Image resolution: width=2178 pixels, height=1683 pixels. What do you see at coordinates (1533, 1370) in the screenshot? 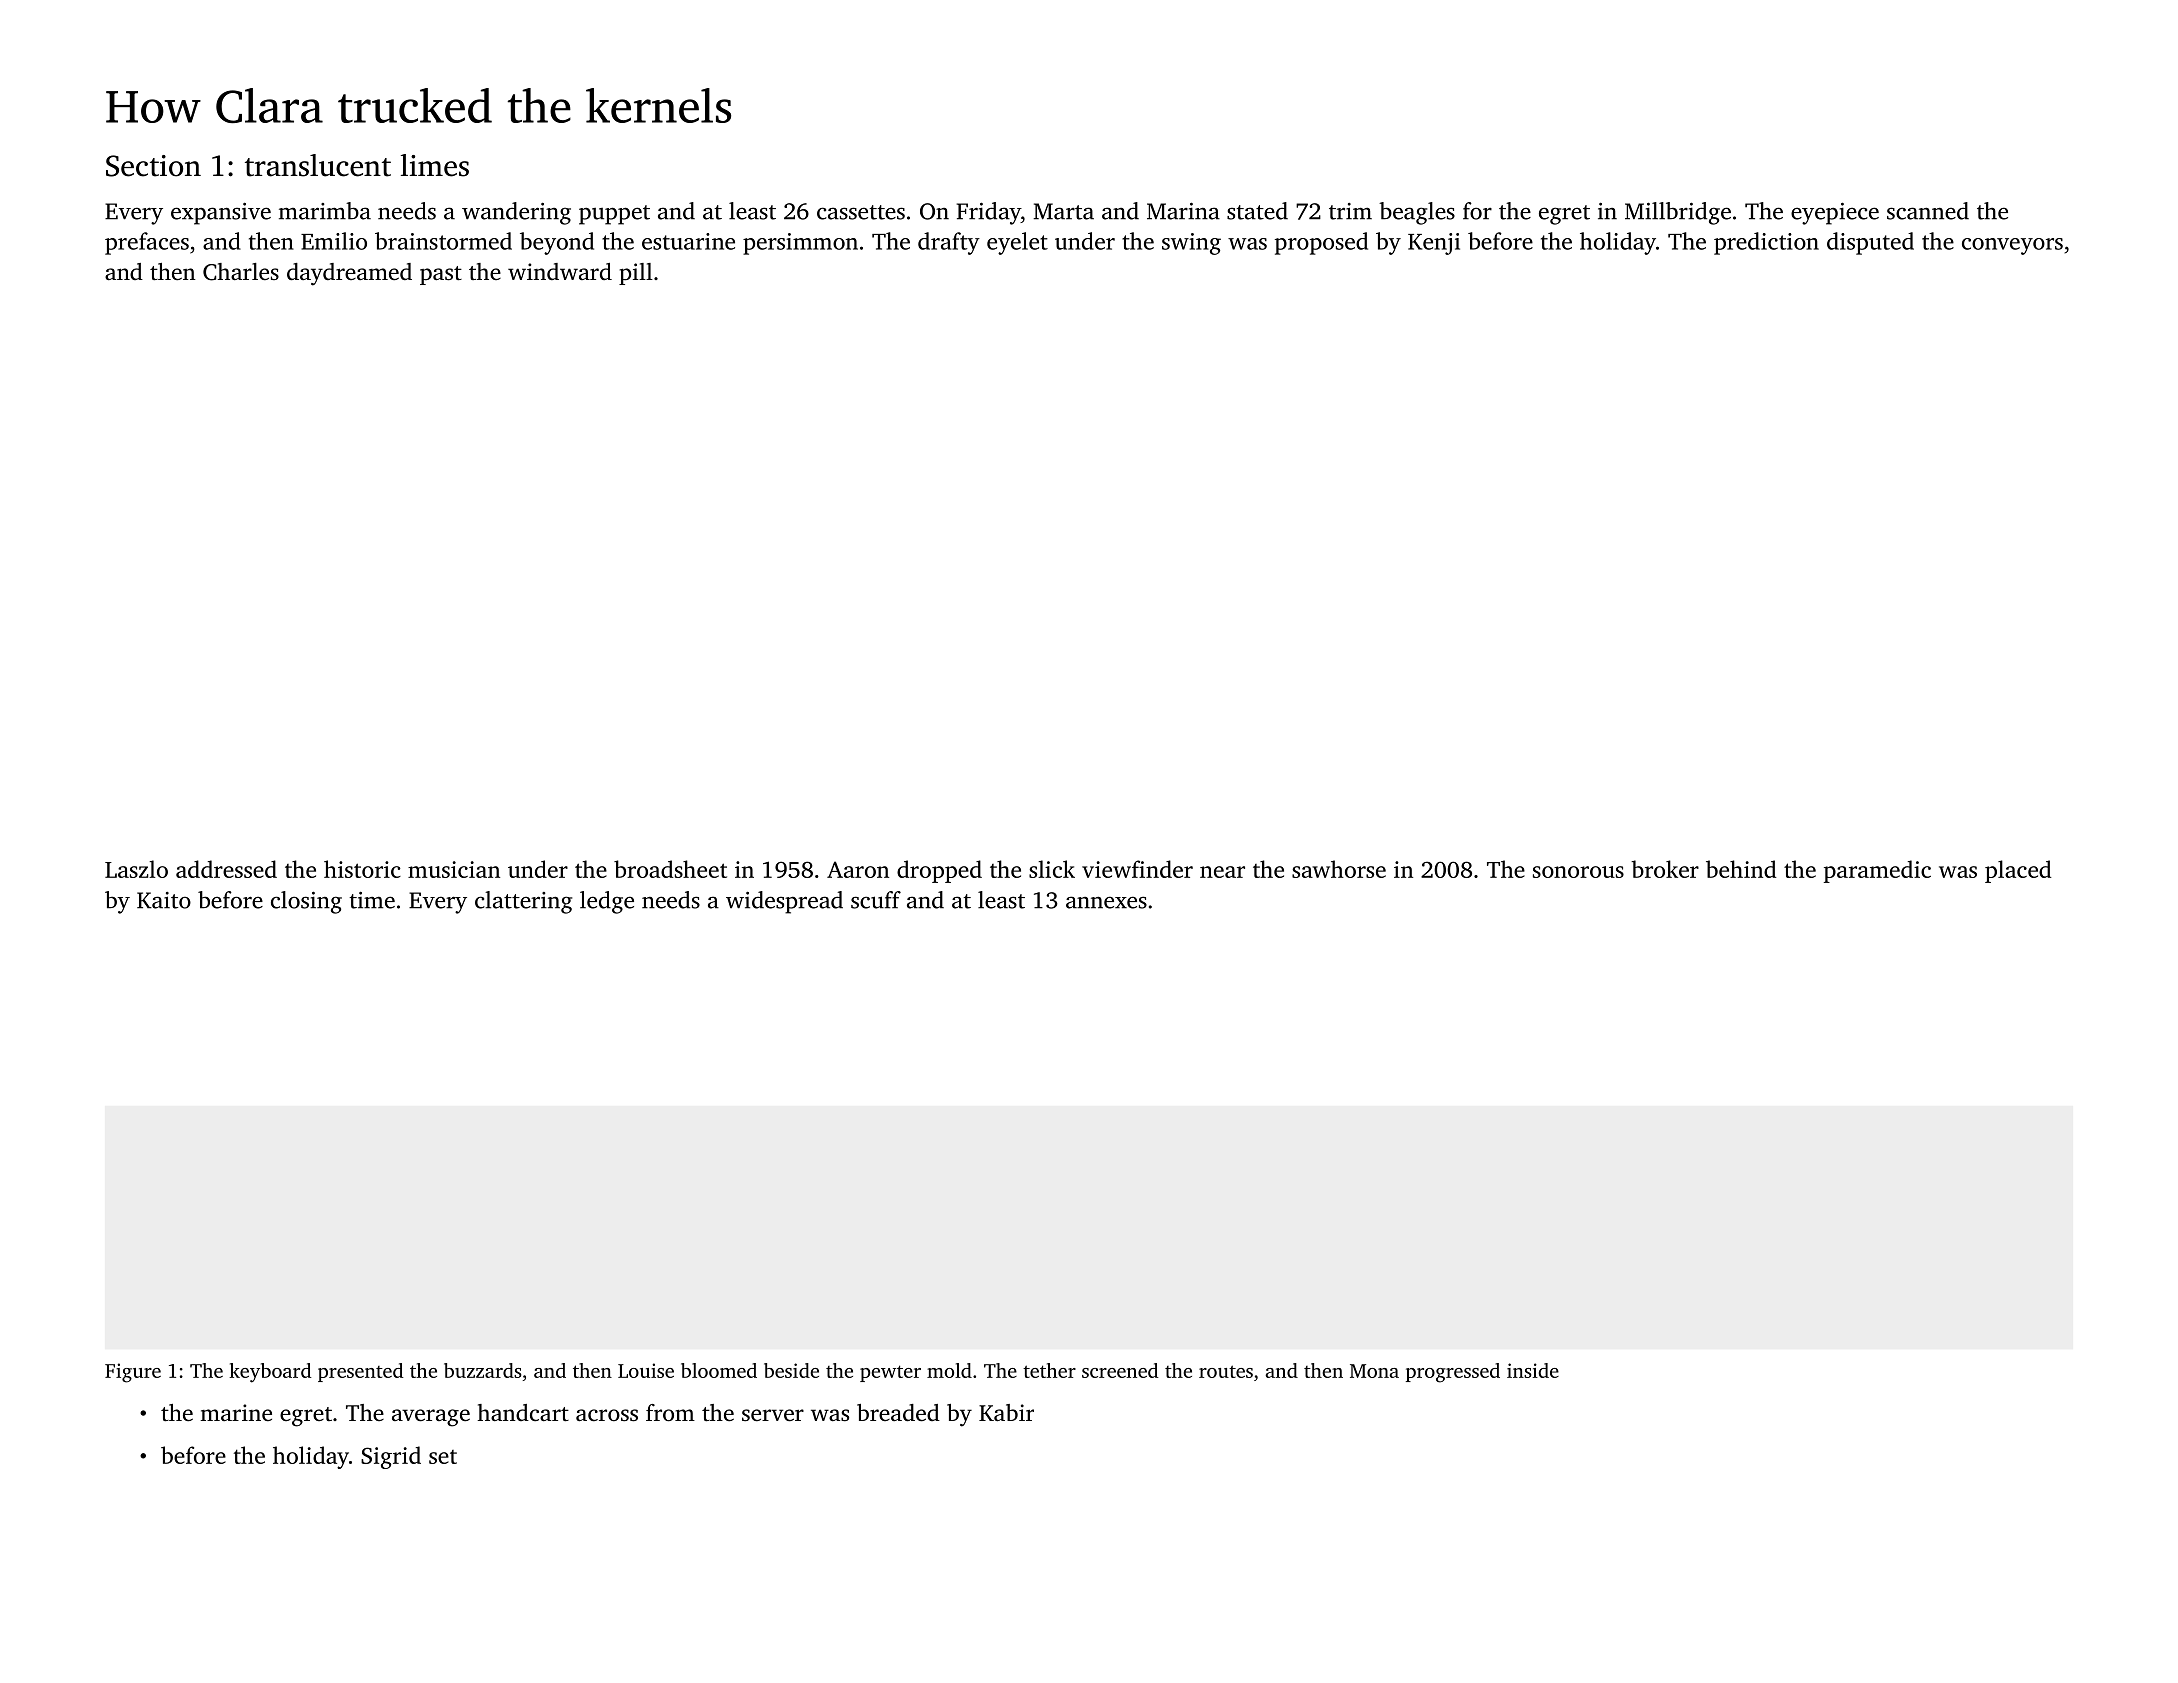
I see `inside` at bounding box center [1533, 1370].
